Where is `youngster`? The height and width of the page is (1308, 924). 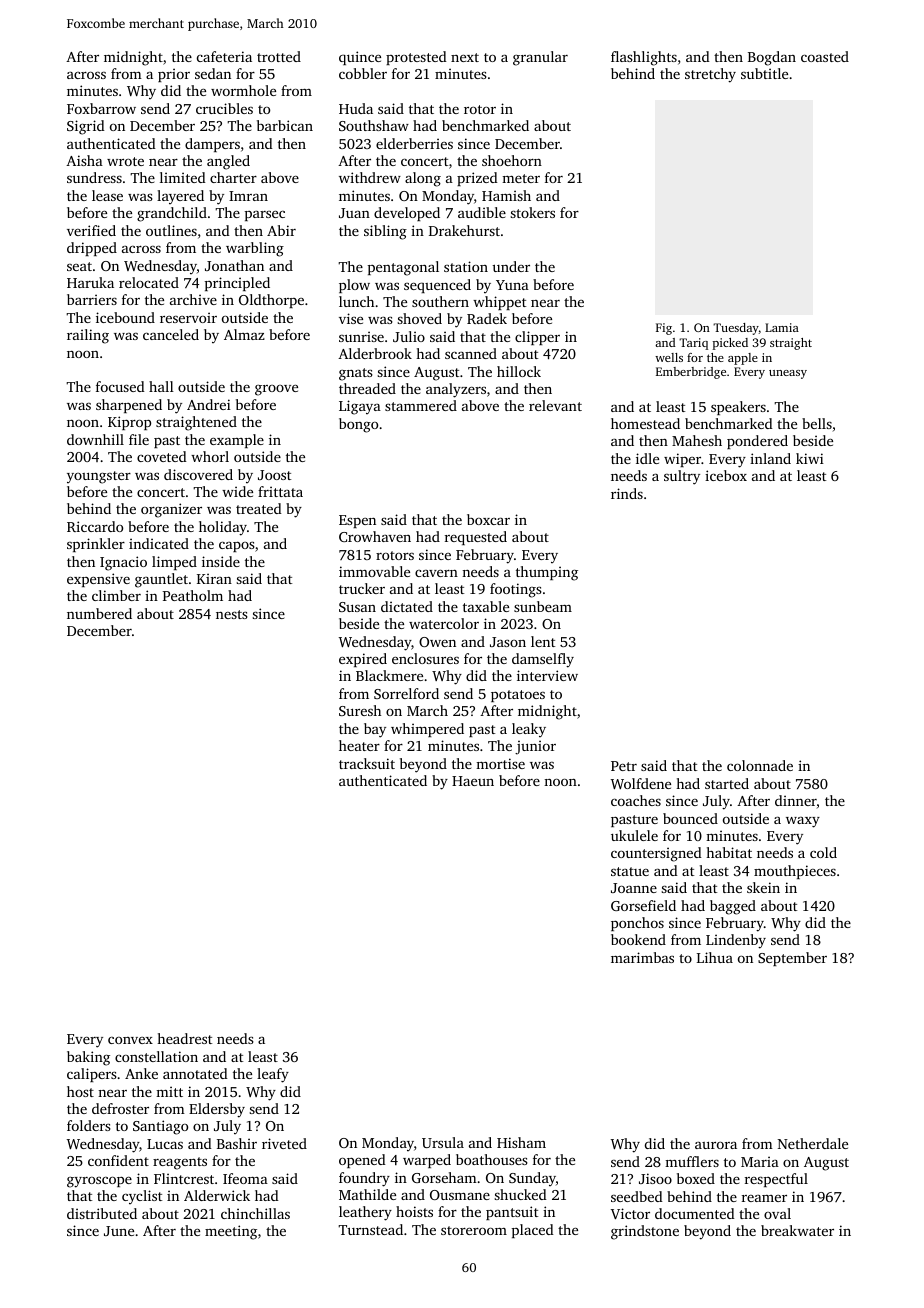
youngster is located at coordinates (99, 477).
